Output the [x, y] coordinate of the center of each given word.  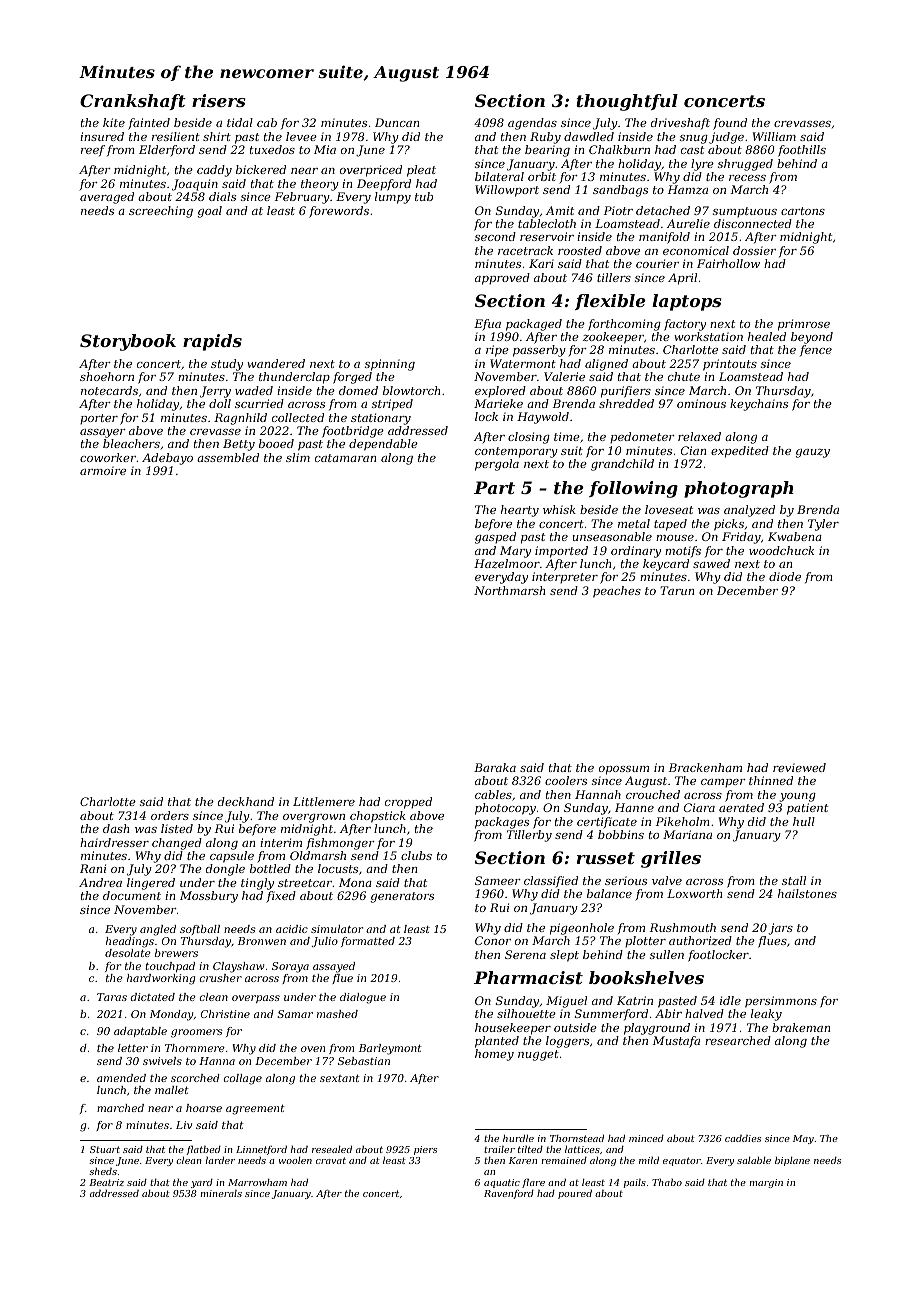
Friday [741, 538]
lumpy [393, 198]
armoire [103, 470]
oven [313, 1049]
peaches [617, 592]
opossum [624, 770]
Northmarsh [509, 590]
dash [116, 828]
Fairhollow [728, 263]
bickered [261, 169]
